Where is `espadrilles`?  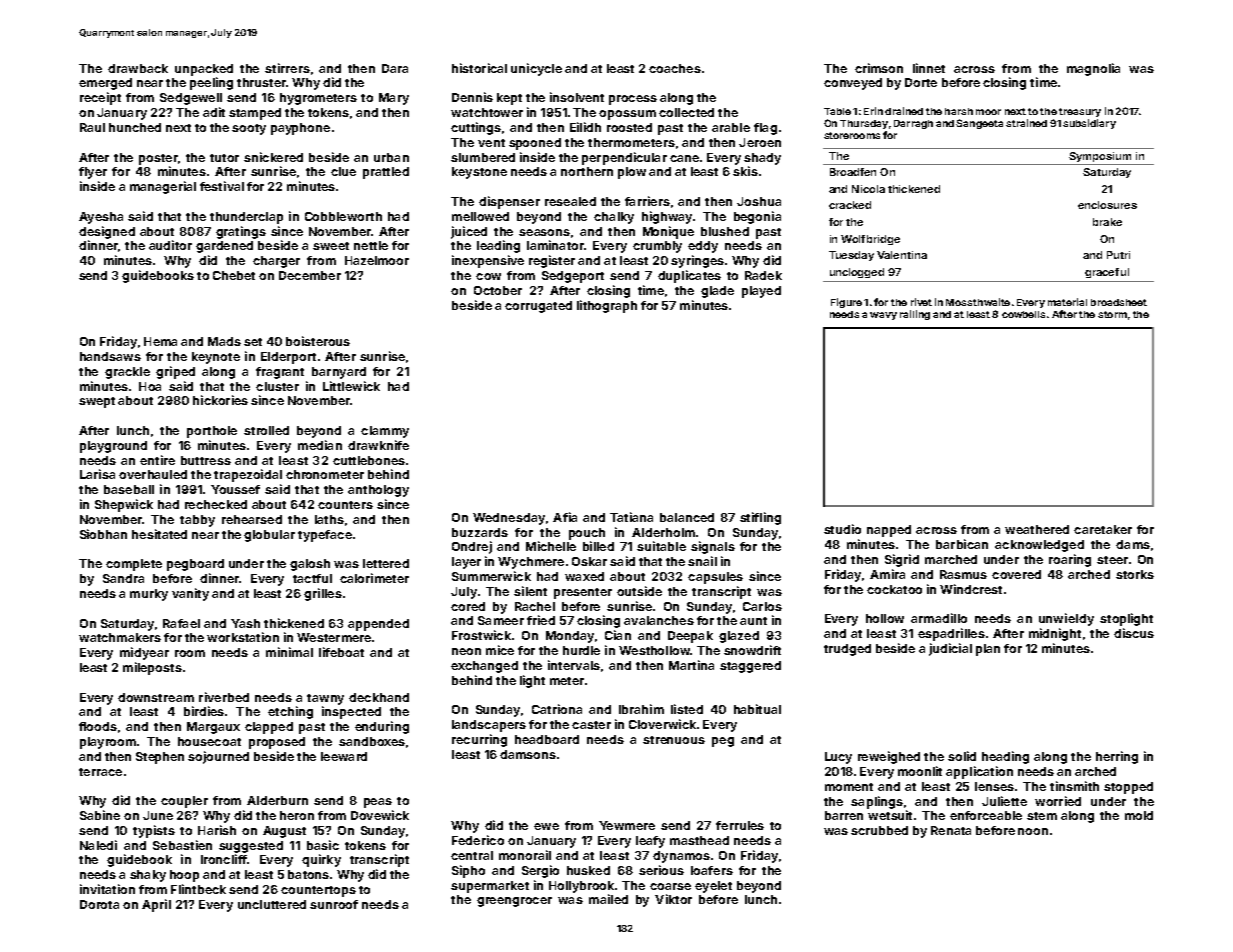 espadrilles is located at coordinates (951, 634).
